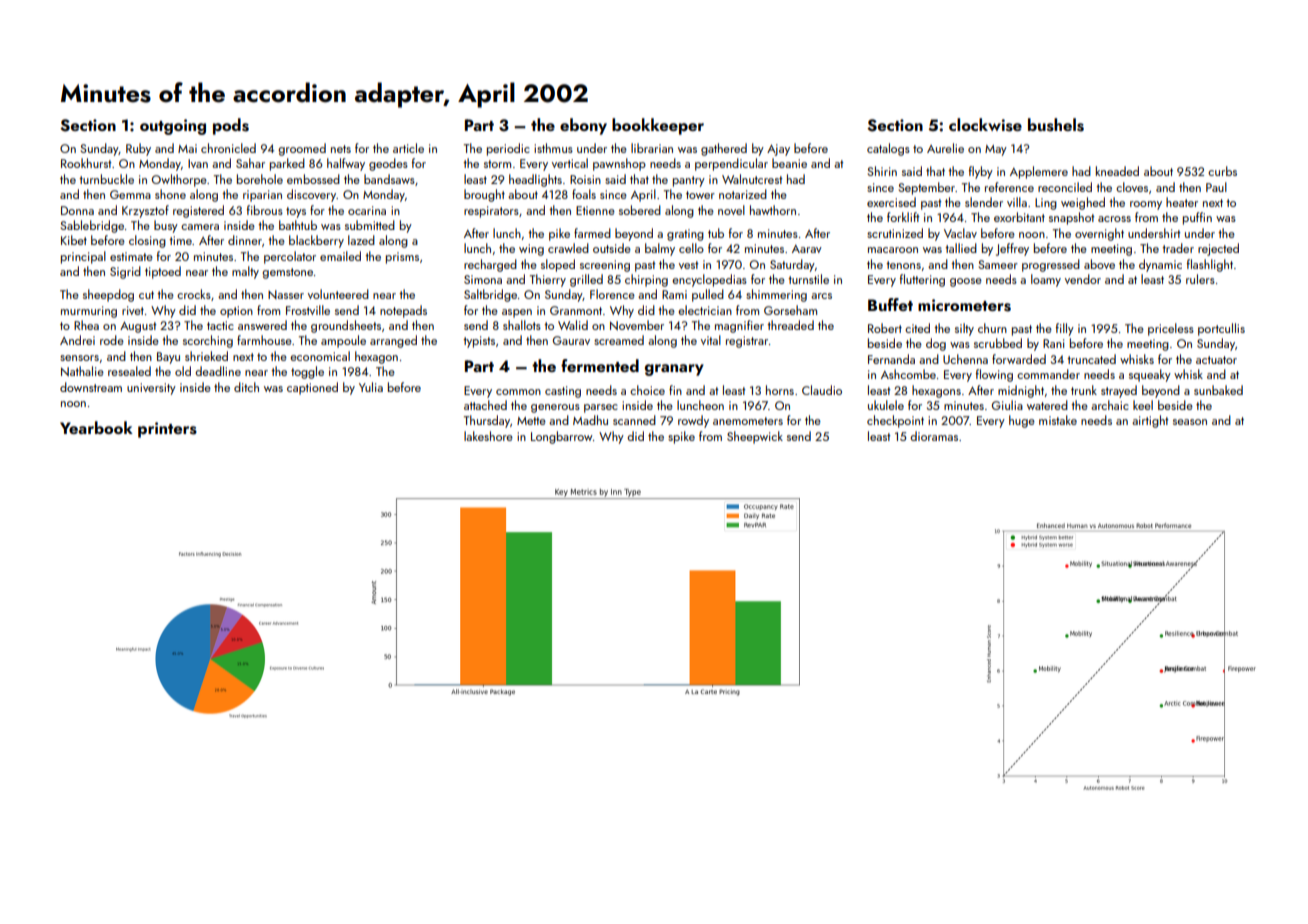  Describe the element at coordinates (747, 342) in the screenshot. I see `registrar` at that location.
